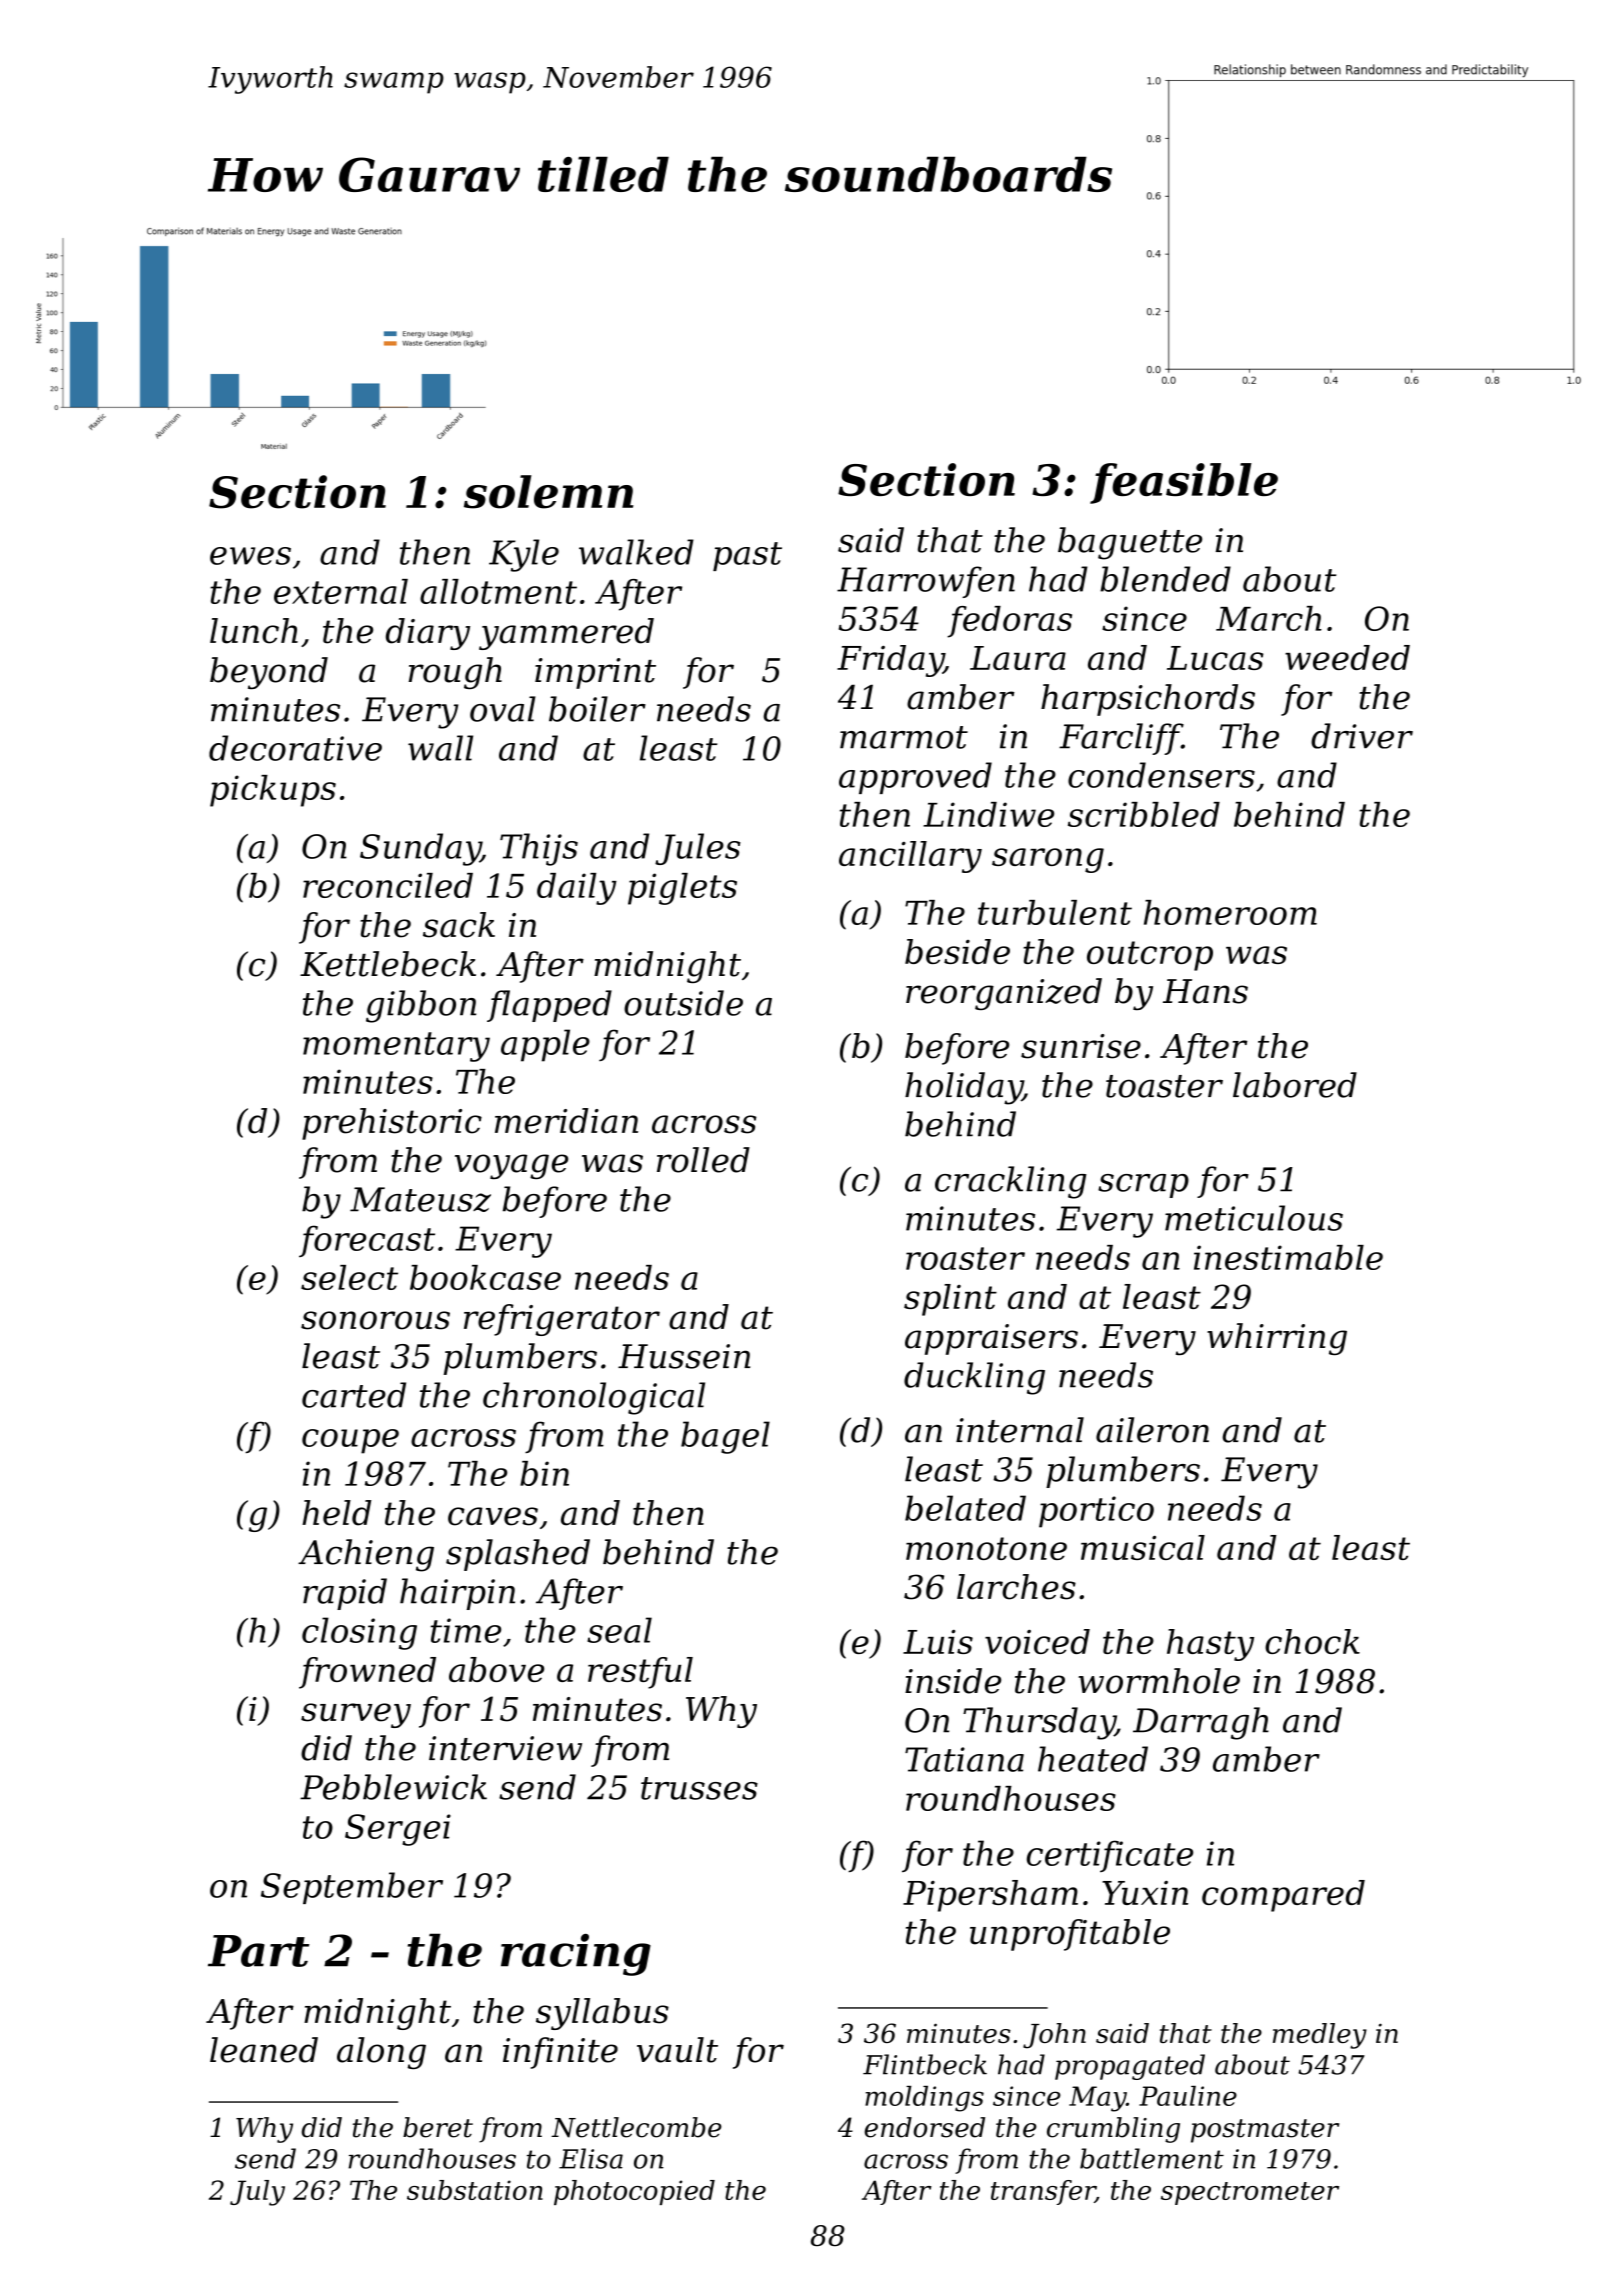 The height and width of the screenshot is (2292, 1620). Describe the element at coordinates (398, 1830) in the screenshot. I see `Sergei` at that location.
